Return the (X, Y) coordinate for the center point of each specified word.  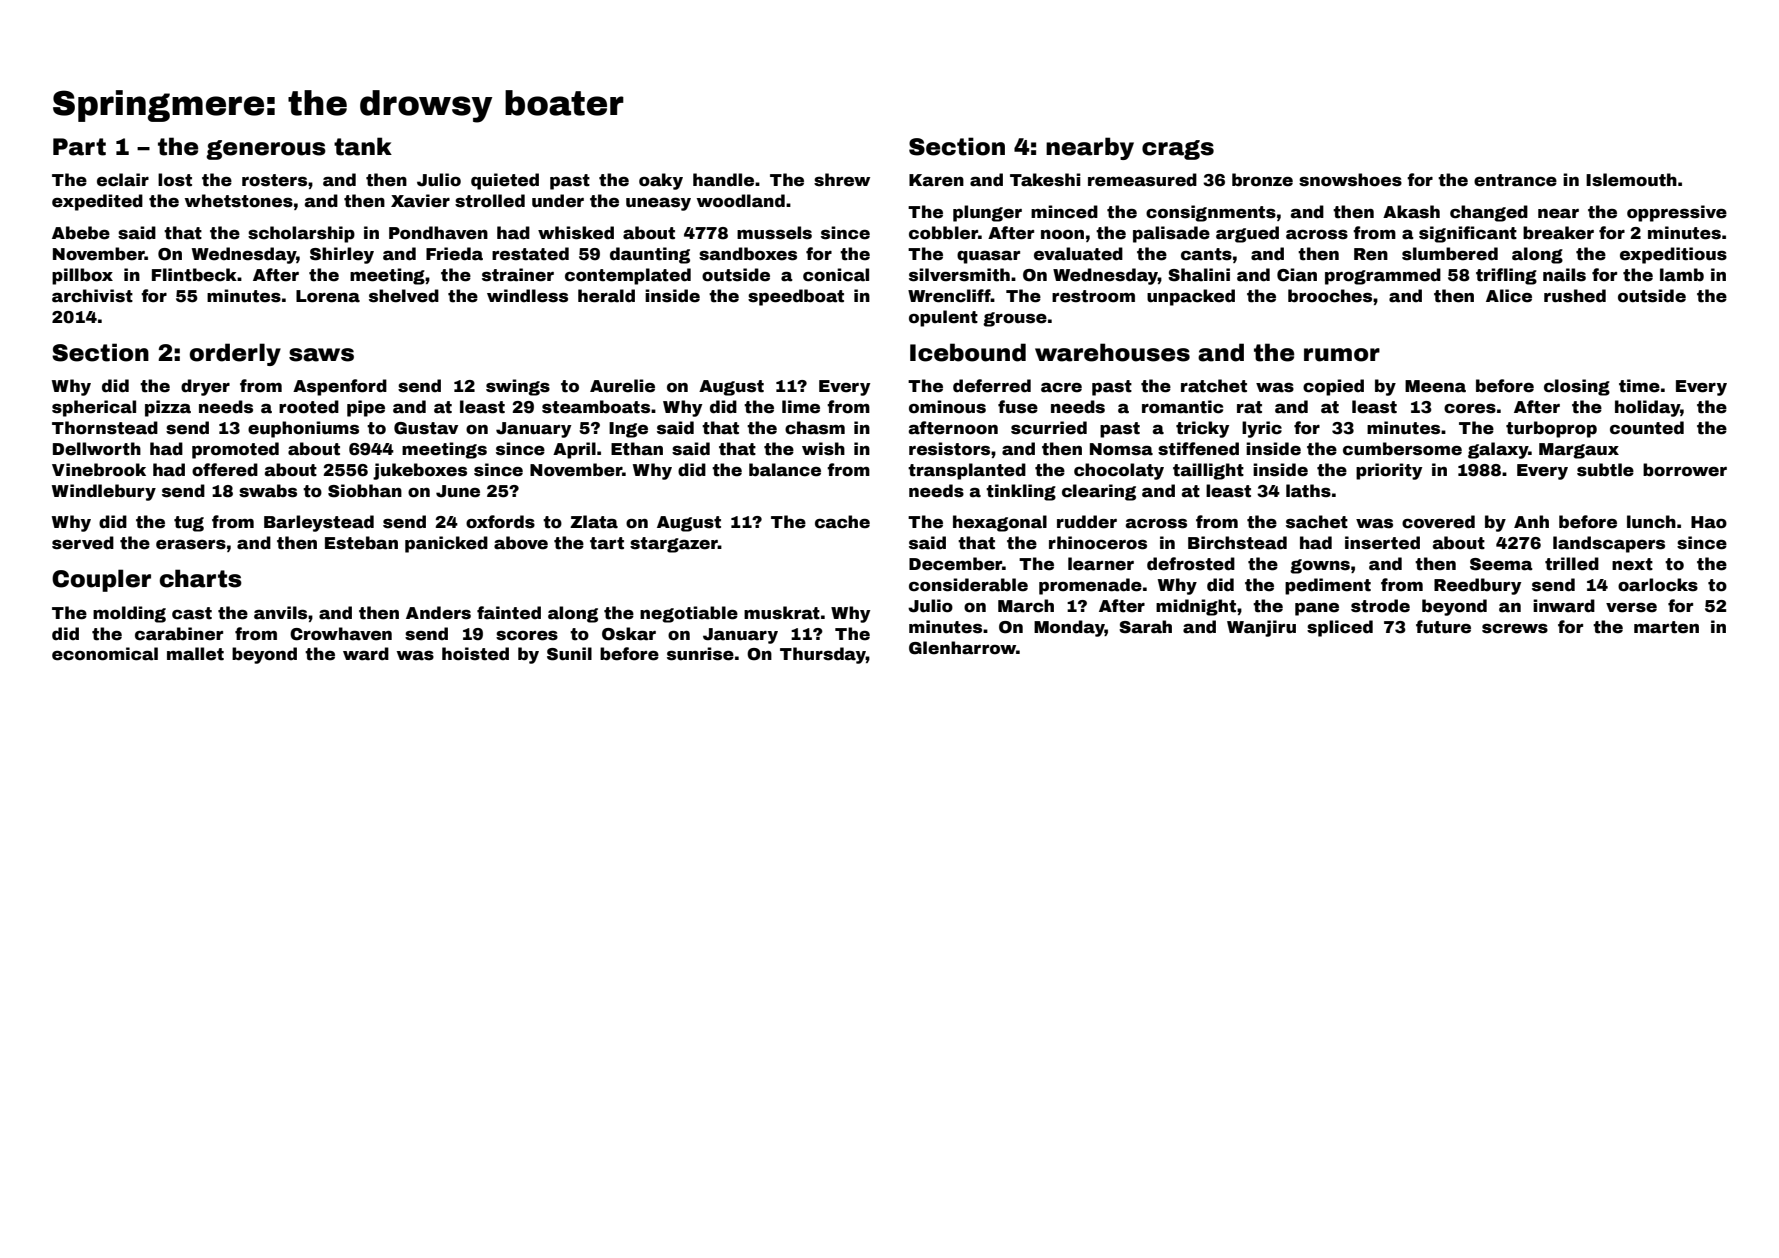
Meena (1435, 386)
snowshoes (1350, 180)
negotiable (689, 614)
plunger (987, 213)
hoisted (475, 654)
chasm (815, 428)
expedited (97, 202)
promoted (235, 450)
